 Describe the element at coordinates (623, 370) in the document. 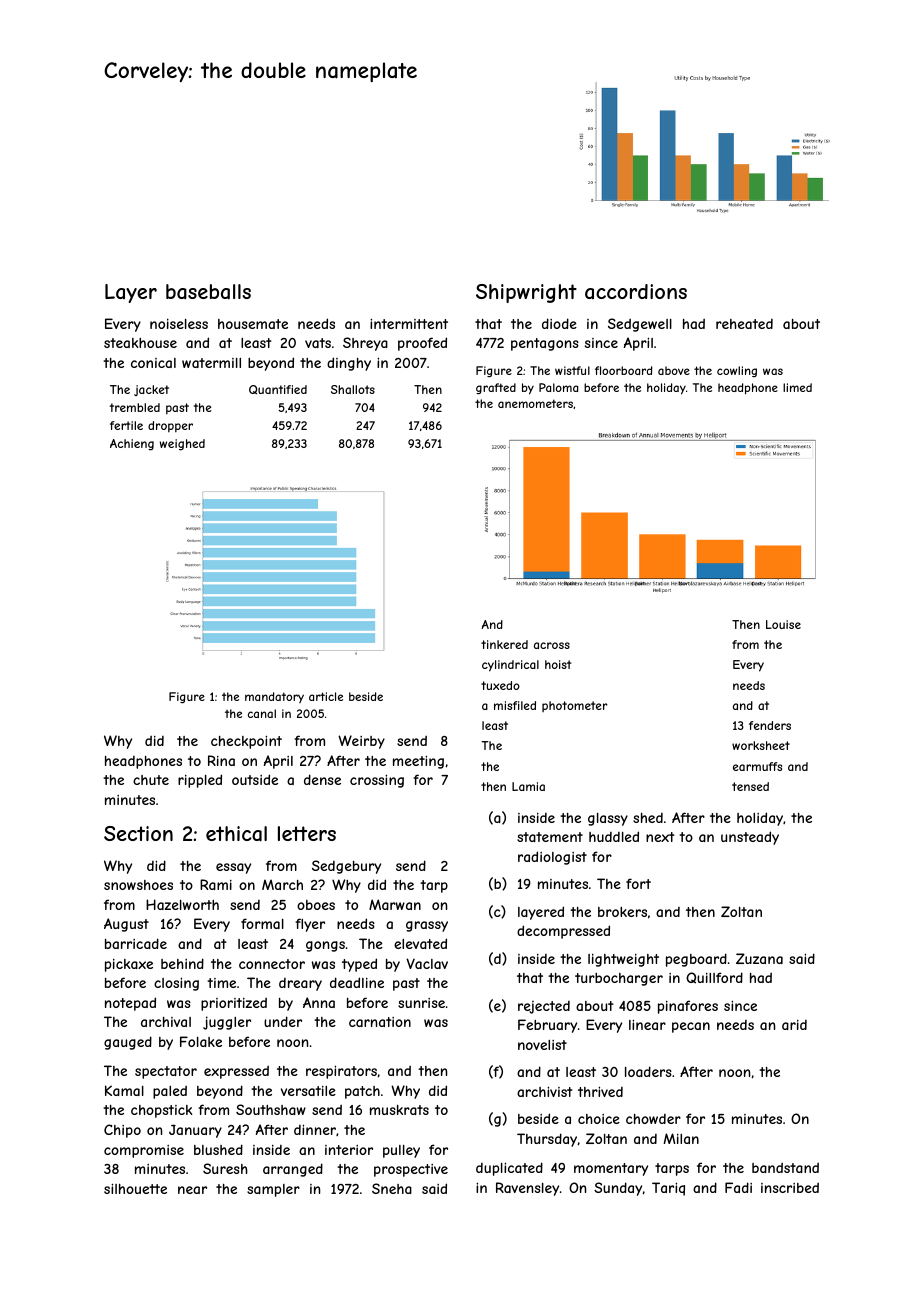

I see `floorboard` at that location.
